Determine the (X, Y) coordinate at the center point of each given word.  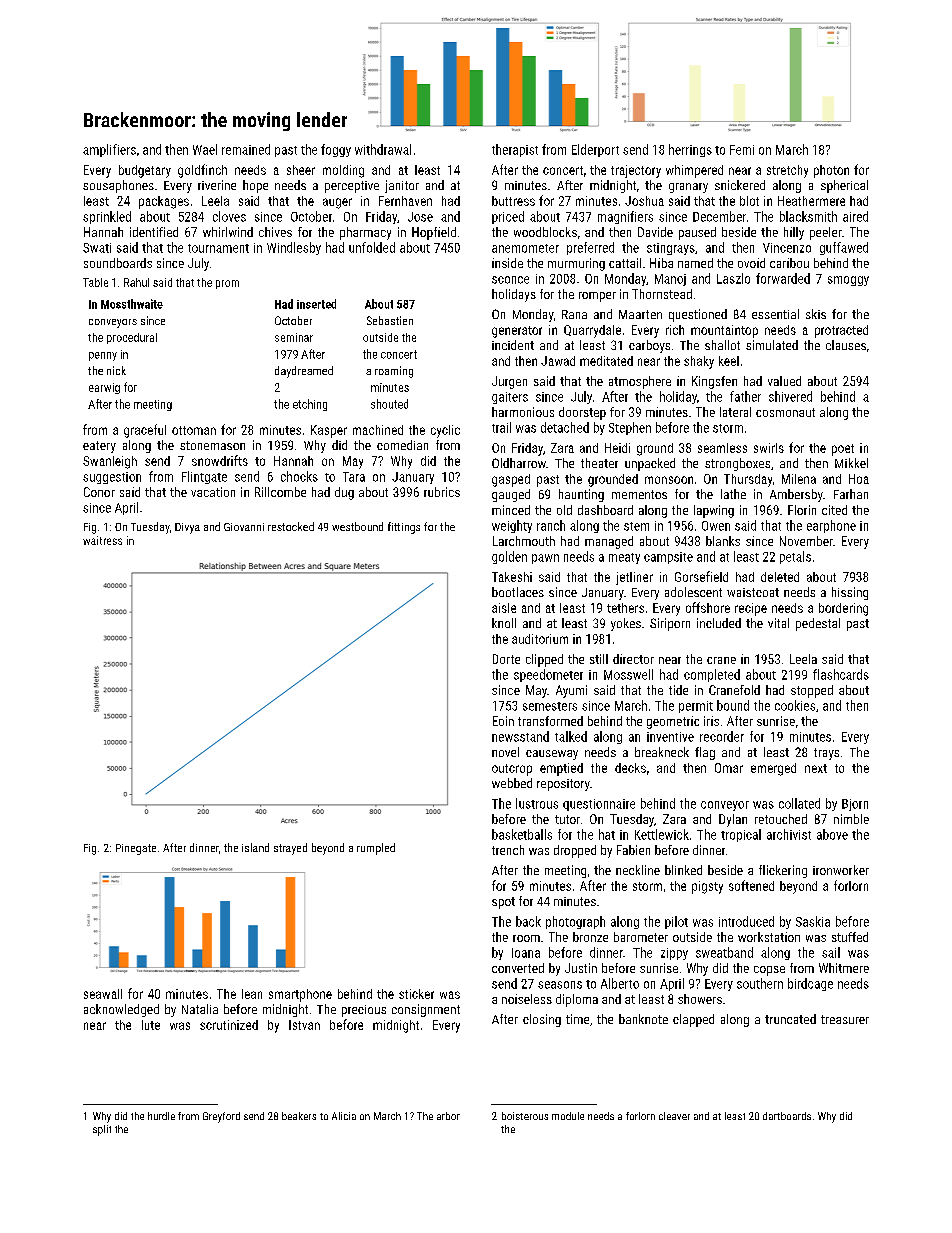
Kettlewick (662, 834)
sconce (510, 280)
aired (855, 216)
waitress (102, 540)
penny (103, 356)
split (102, 1130)
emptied (561, 769)
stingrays (671, 249)
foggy (336, 150)
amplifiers (109, 150)
